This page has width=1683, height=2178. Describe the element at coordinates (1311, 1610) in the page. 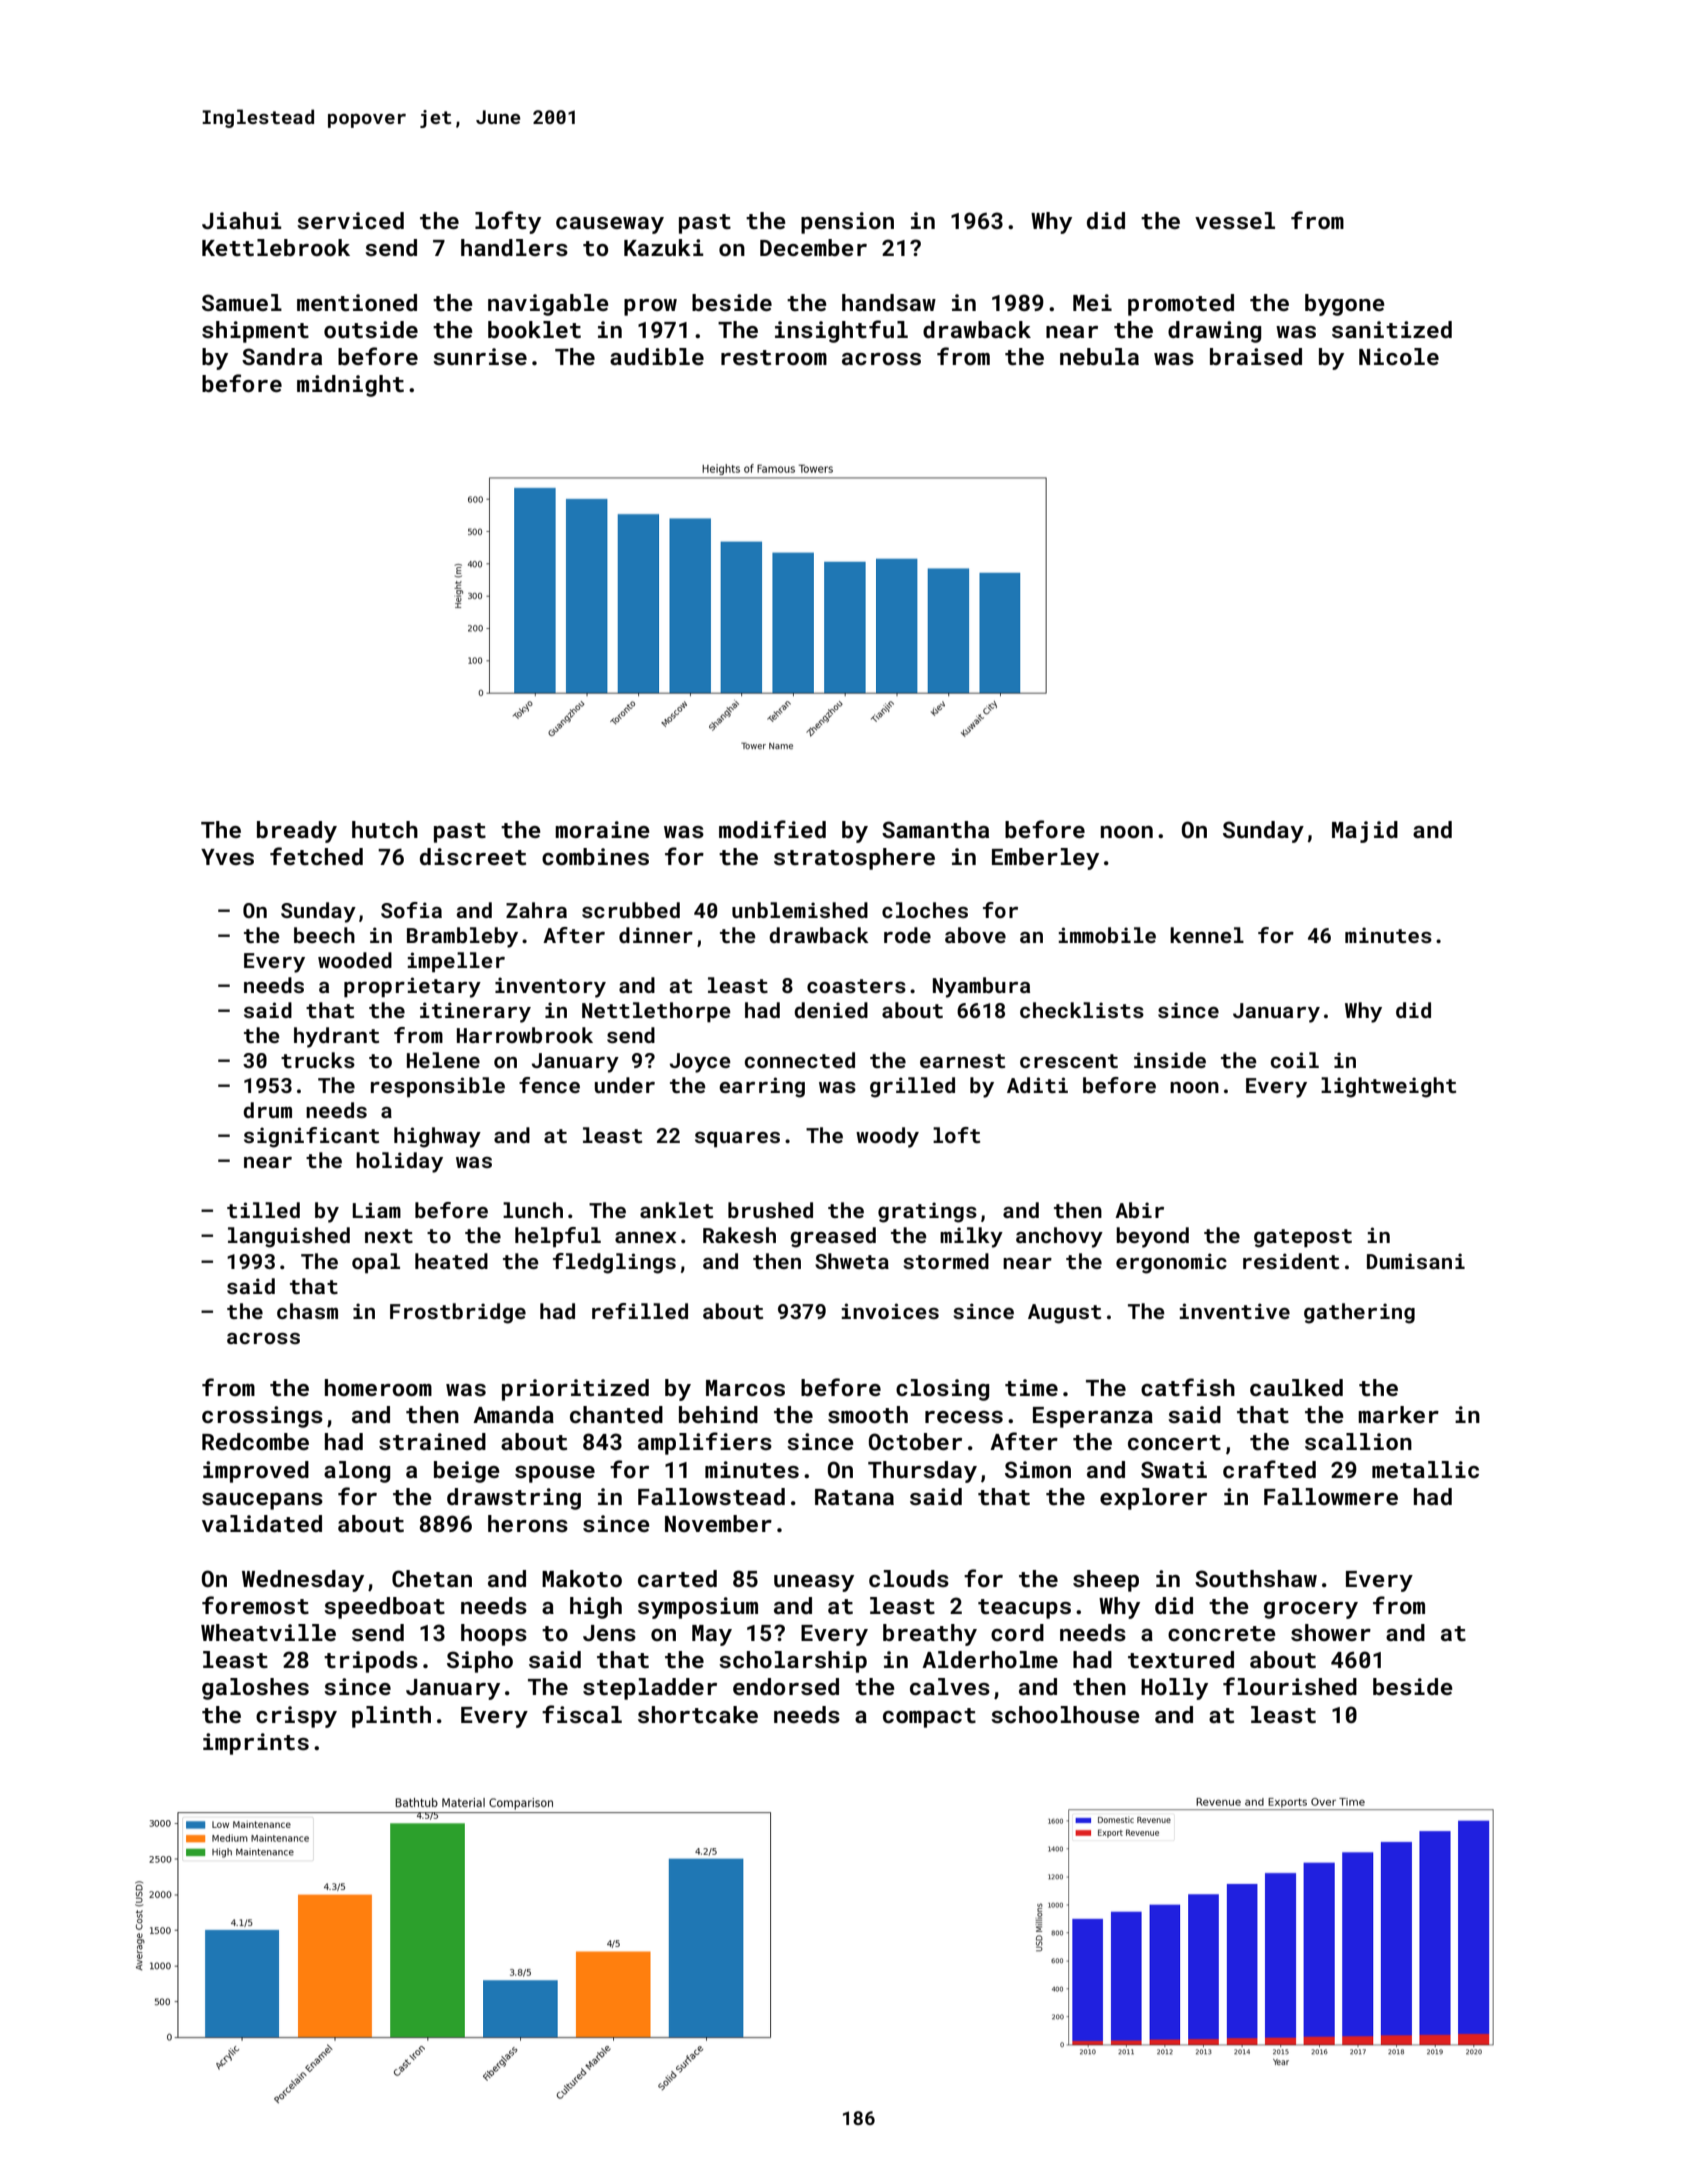

I see `grocery` at that location.
